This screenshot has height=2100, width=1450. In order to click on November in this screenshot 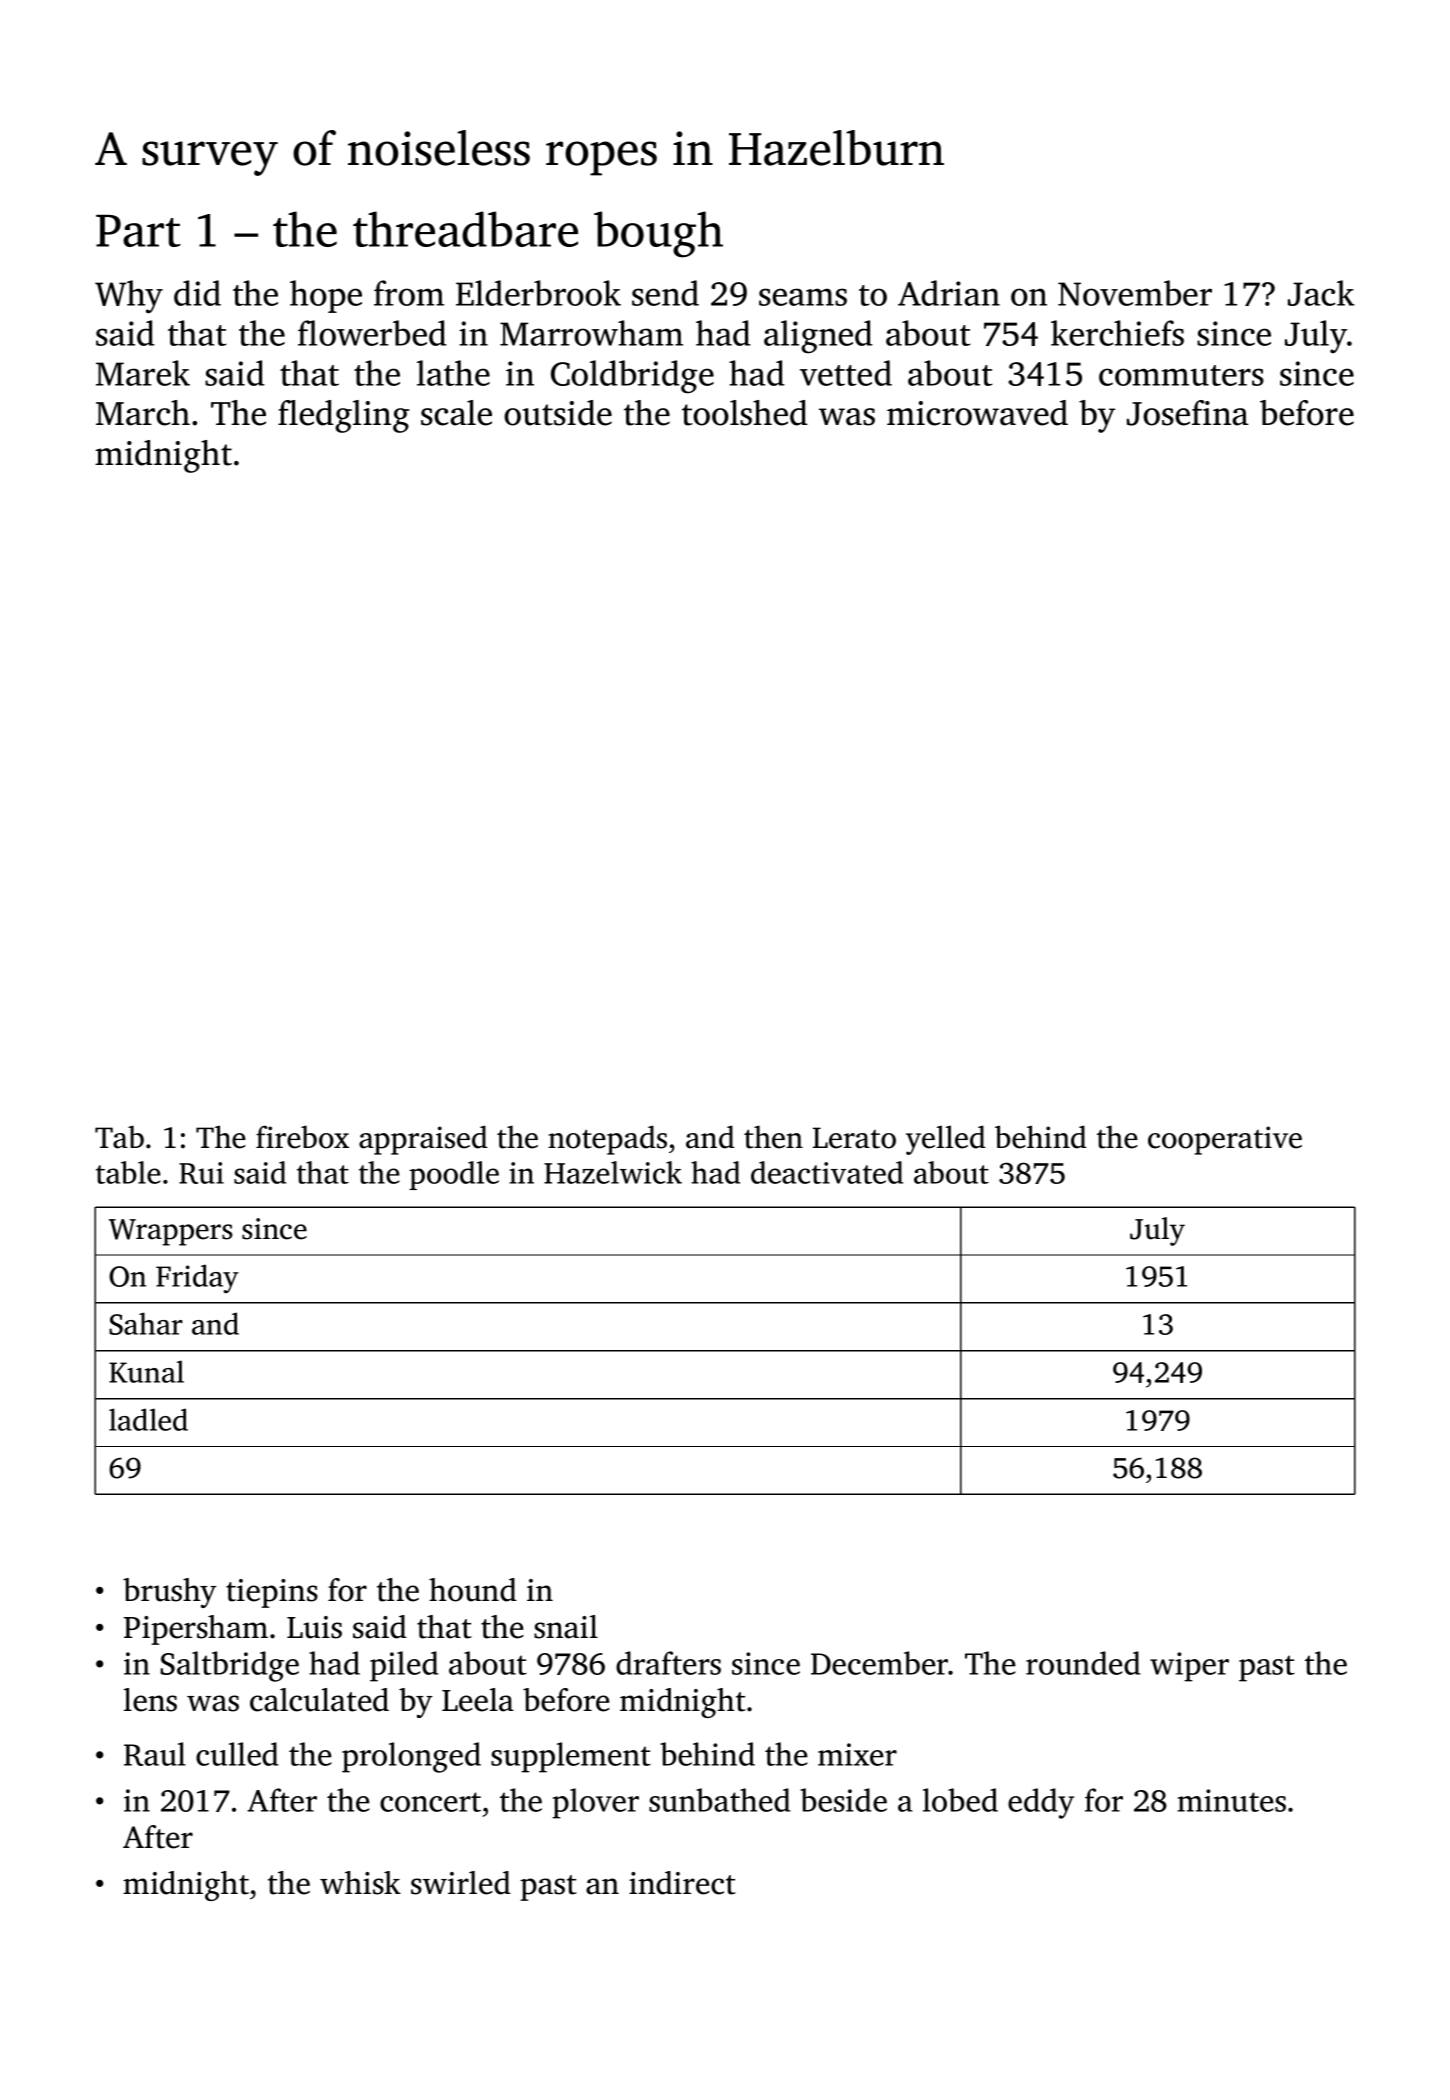, I will do `click(1135, 293)`.
